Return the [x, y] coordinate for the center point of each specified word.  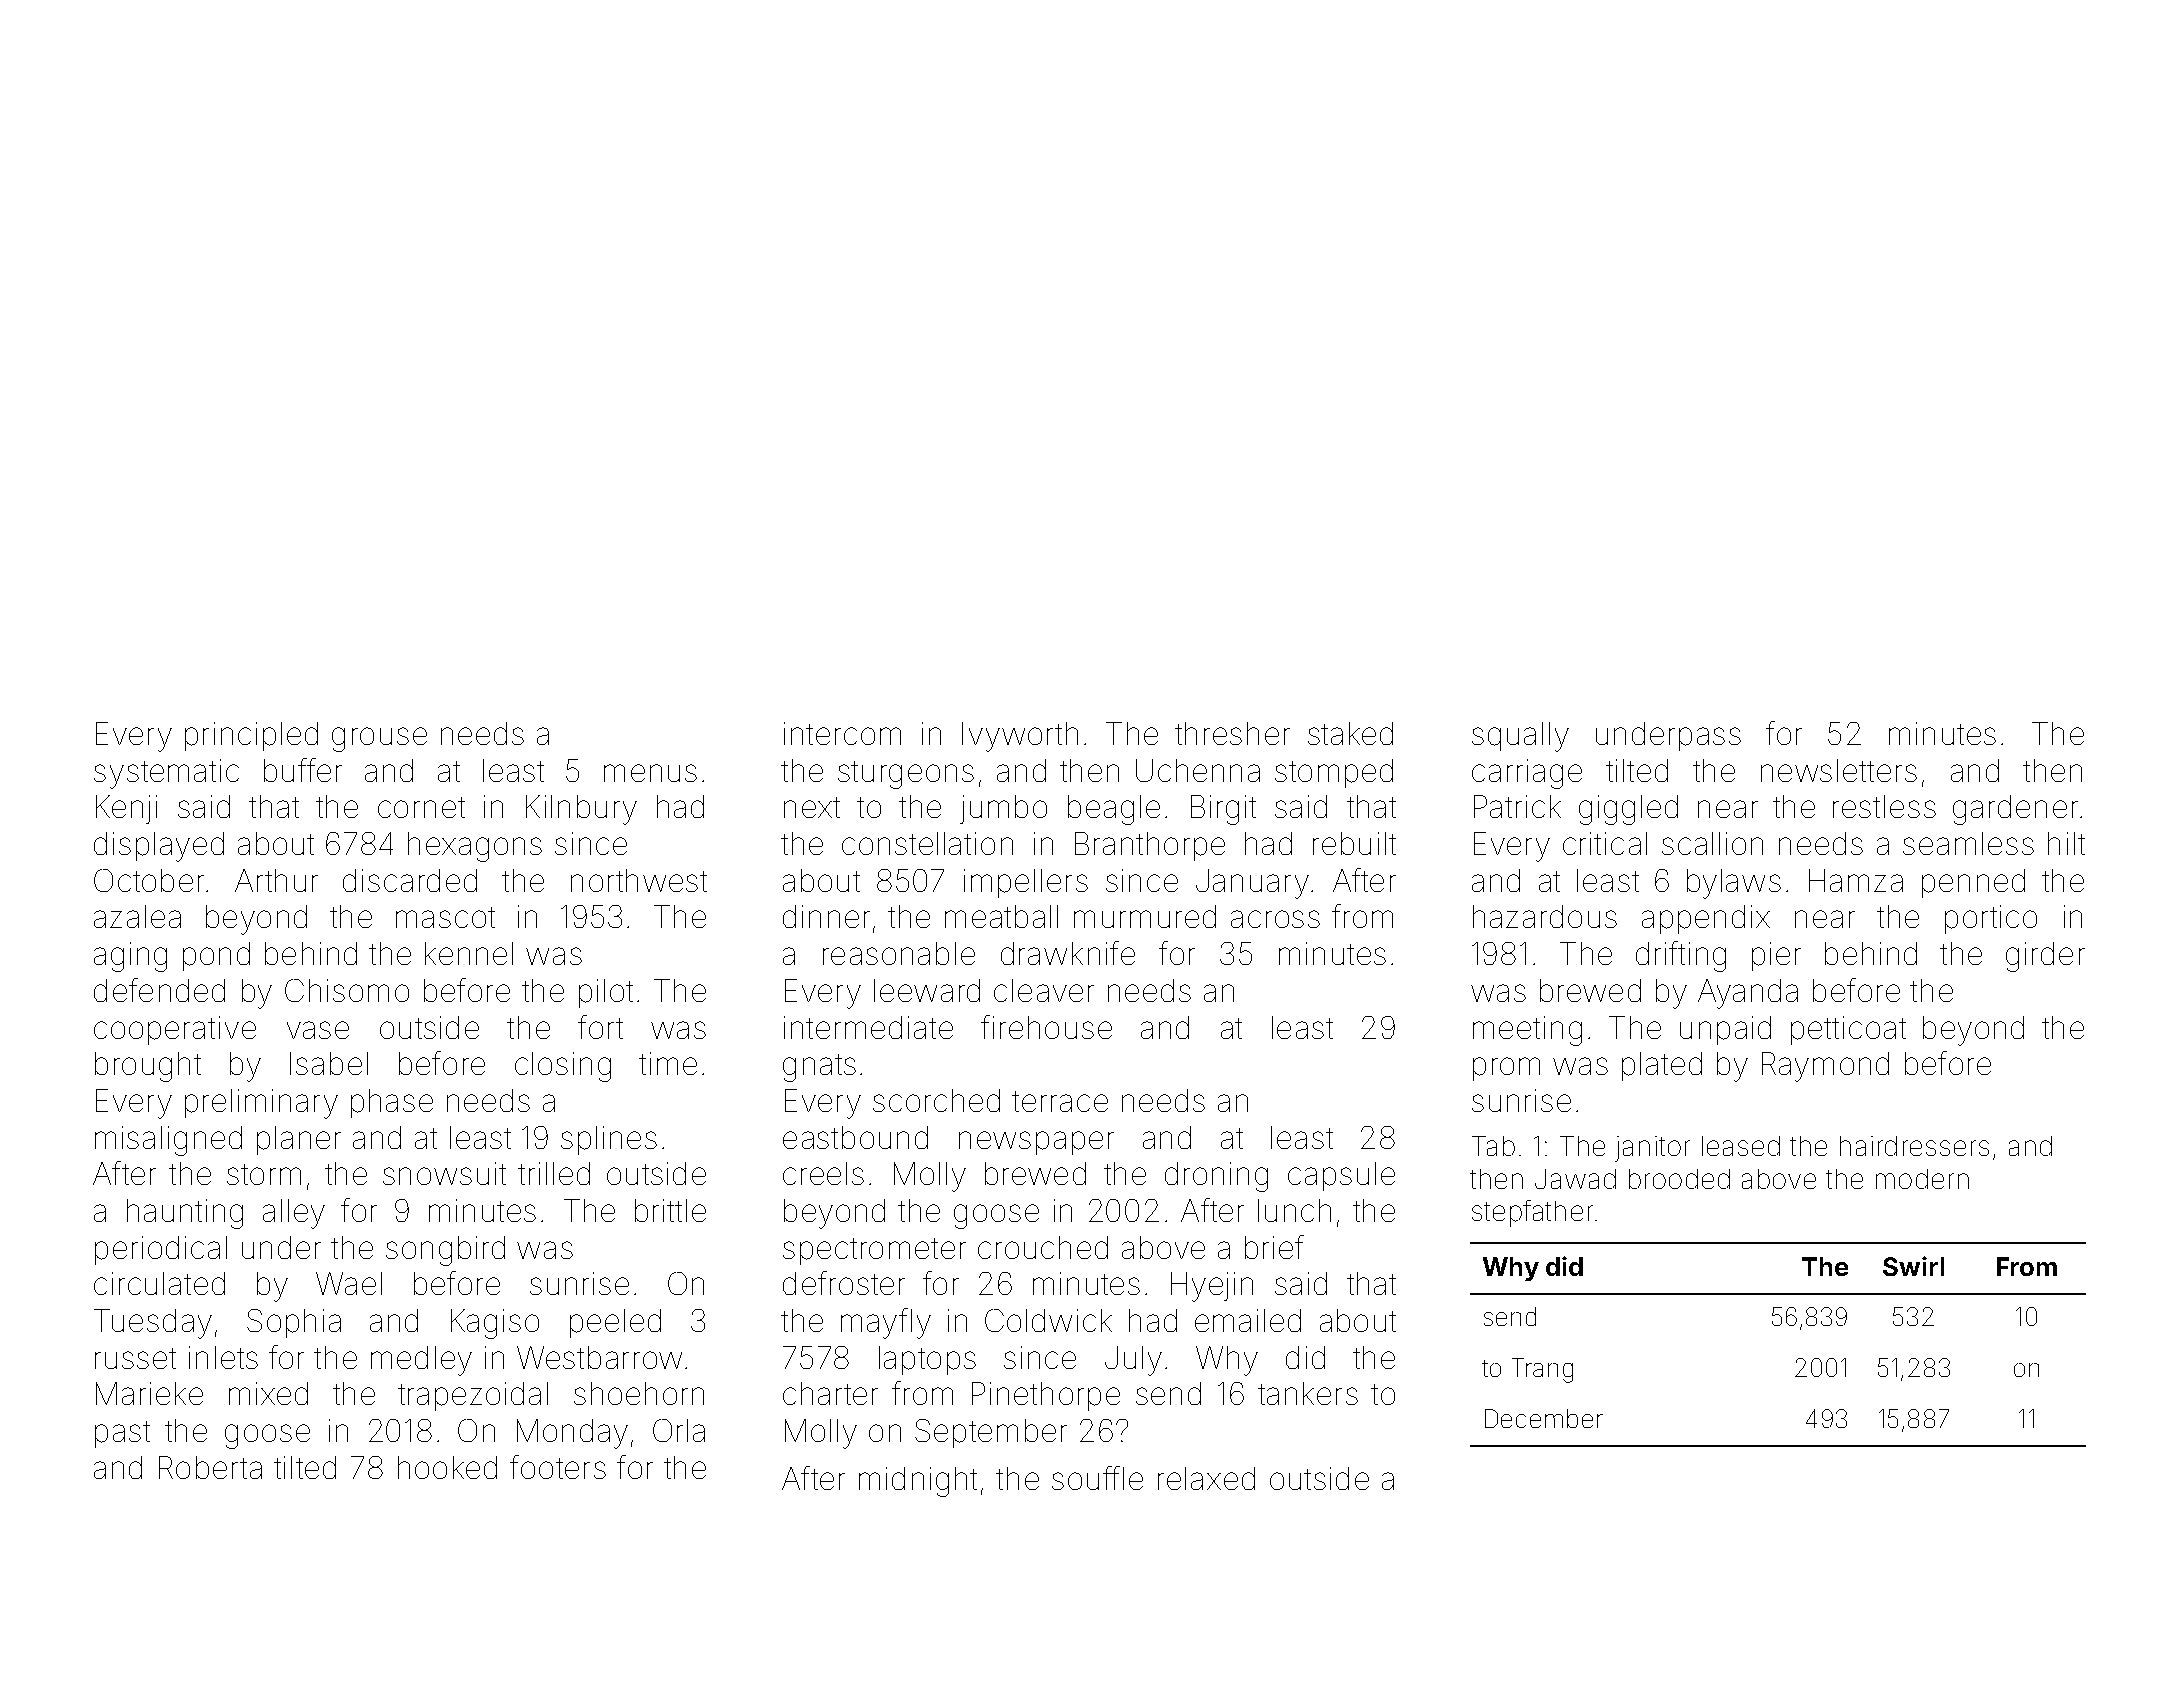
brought [148, 1067]
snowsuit [444, 1173]
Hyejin [1212, 1287]
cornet [421, 807]
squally [1520, 737]
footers [558, 1467]
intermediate [868, 1027]
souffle [1097, 1478]
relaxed [1206, 1478]
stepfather [1532, 1213]
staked [1350, 733]
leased [1741, 1146]
